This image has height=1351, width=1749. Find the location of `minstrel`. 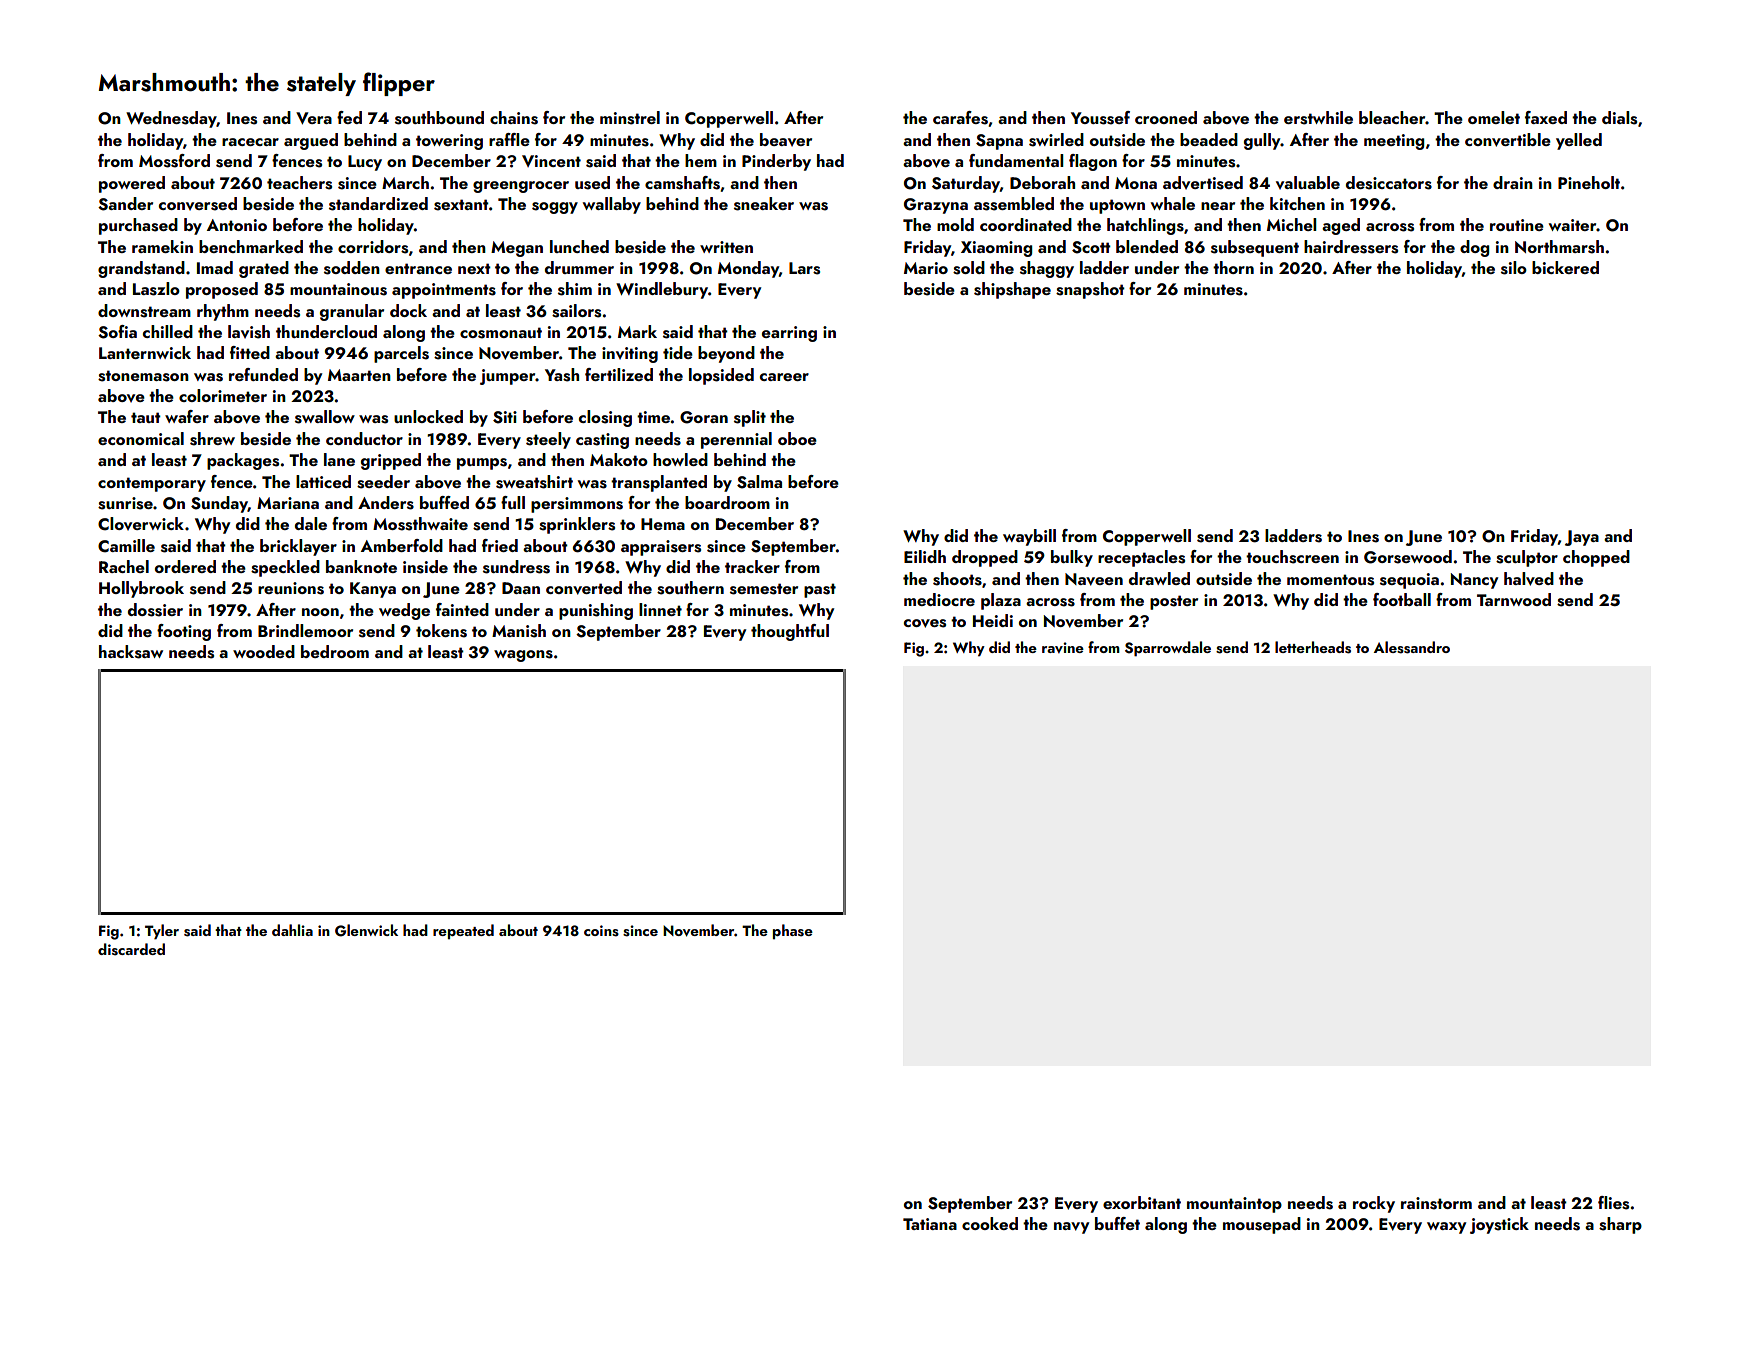

minstrel is located at coordinates (630, 118).
